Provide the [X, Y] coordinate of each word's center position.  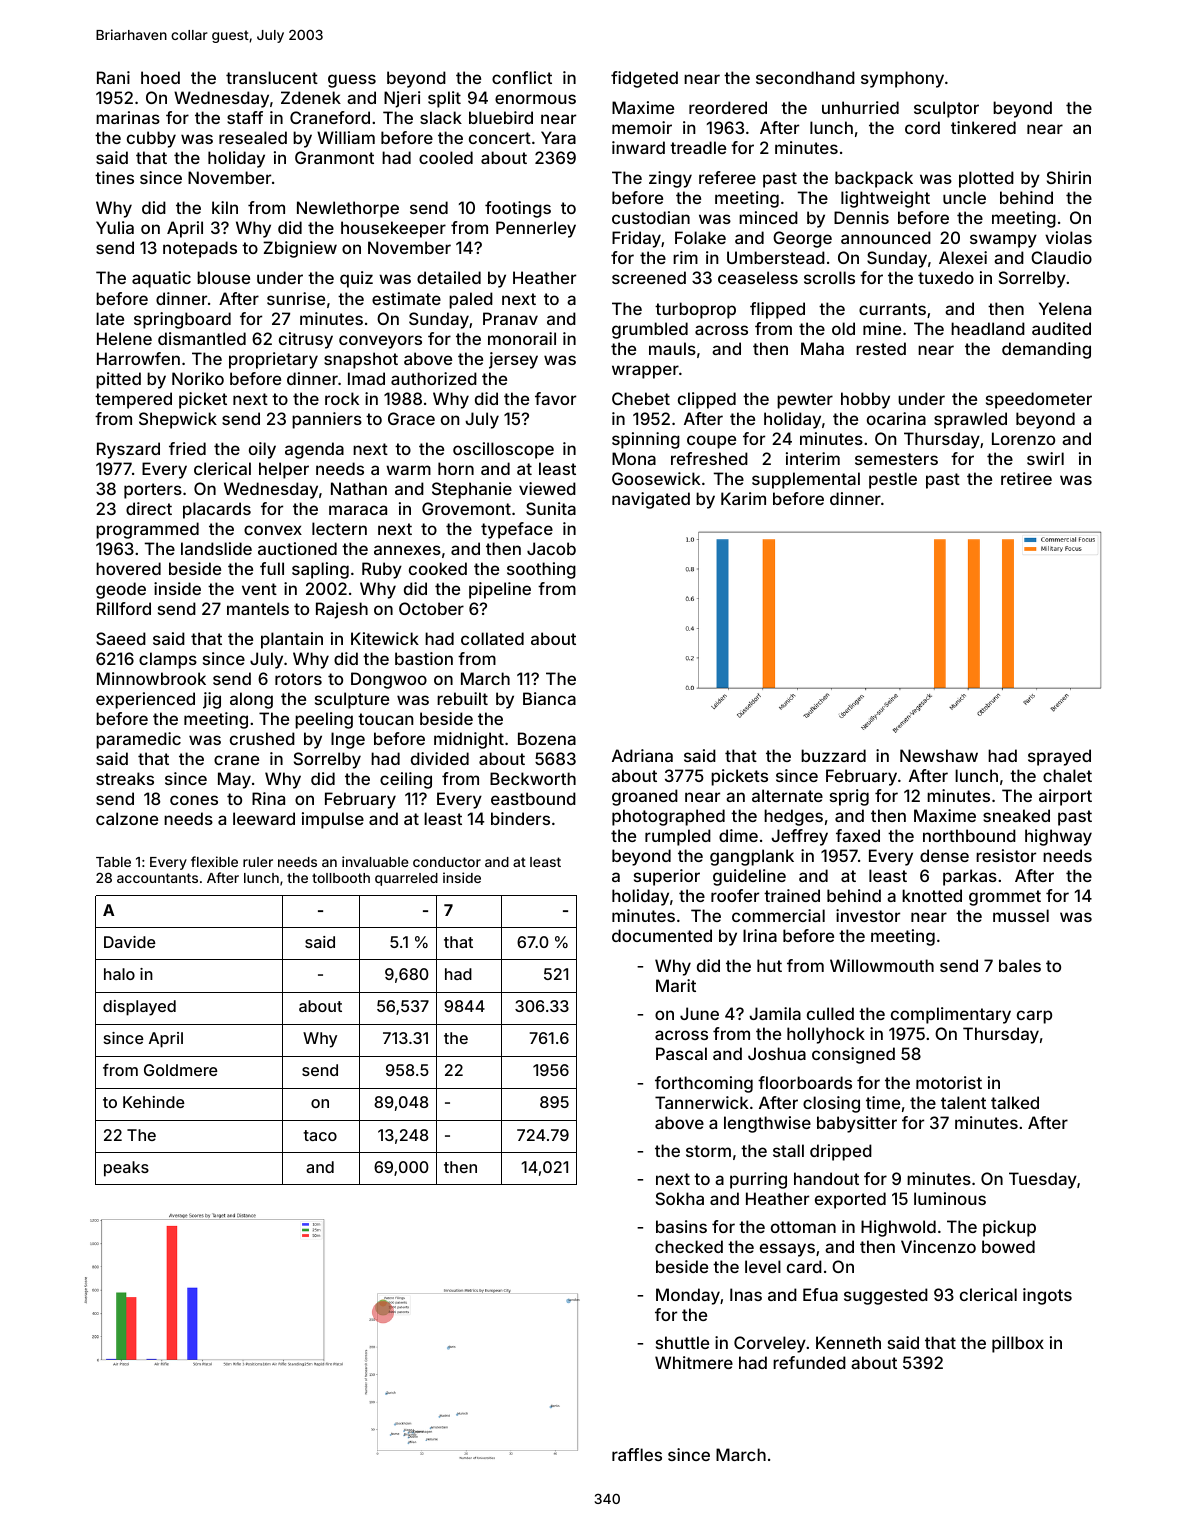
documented [662, 935]
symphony [902, 79]
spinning [646, 440]
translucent [272, 77]
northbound [969, 835]
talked [1015, 1102]
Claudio [1061, 257]
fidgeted [644, 79]
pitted [118, 380]
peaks [126, 1169]
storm [708, 1151]
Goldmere [180, 1070]
